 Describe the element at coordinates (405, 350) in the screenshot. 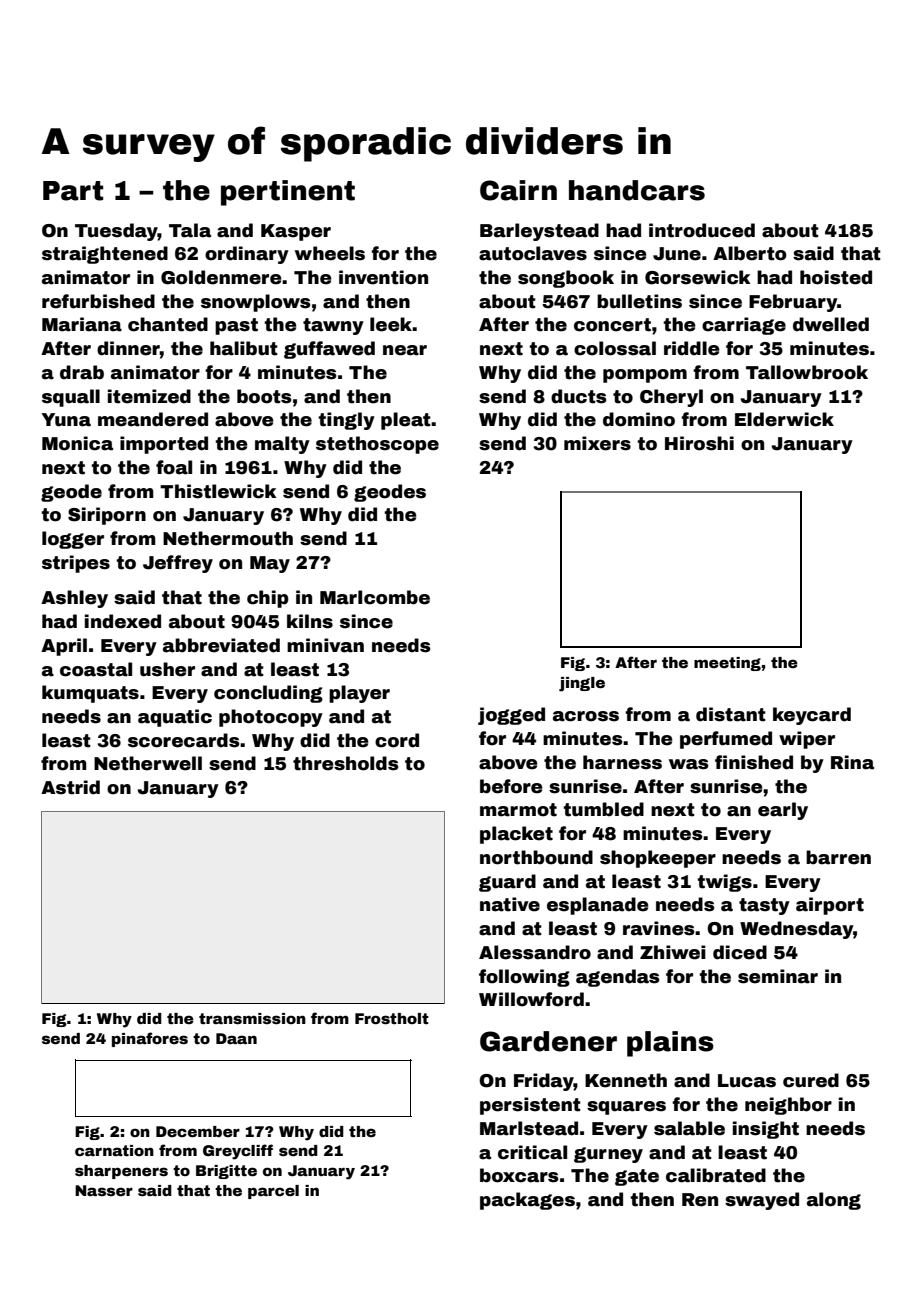

I see `near` at that location.
